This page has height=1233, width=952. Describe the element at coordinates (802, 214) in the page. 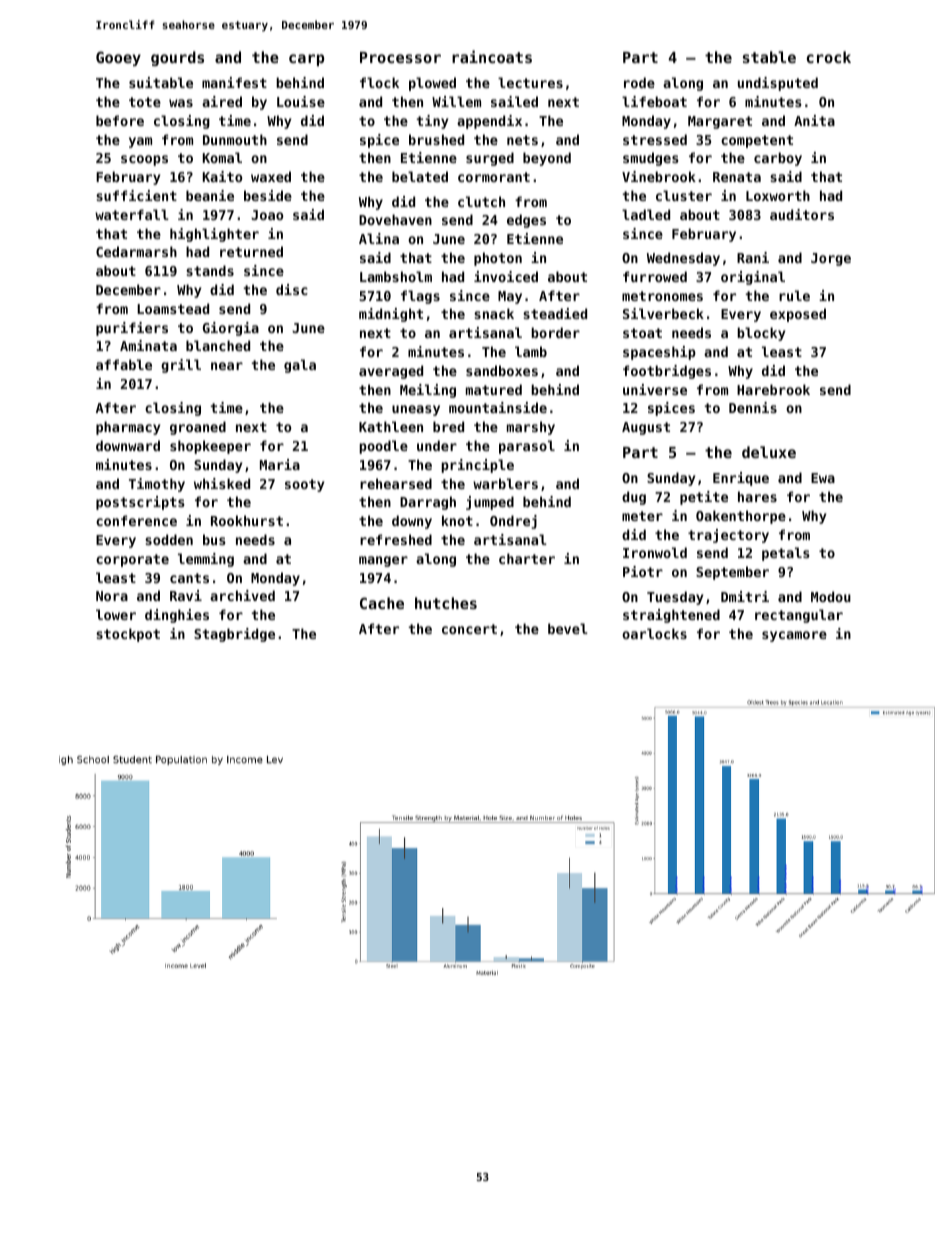

I see `auditors` at that location.
